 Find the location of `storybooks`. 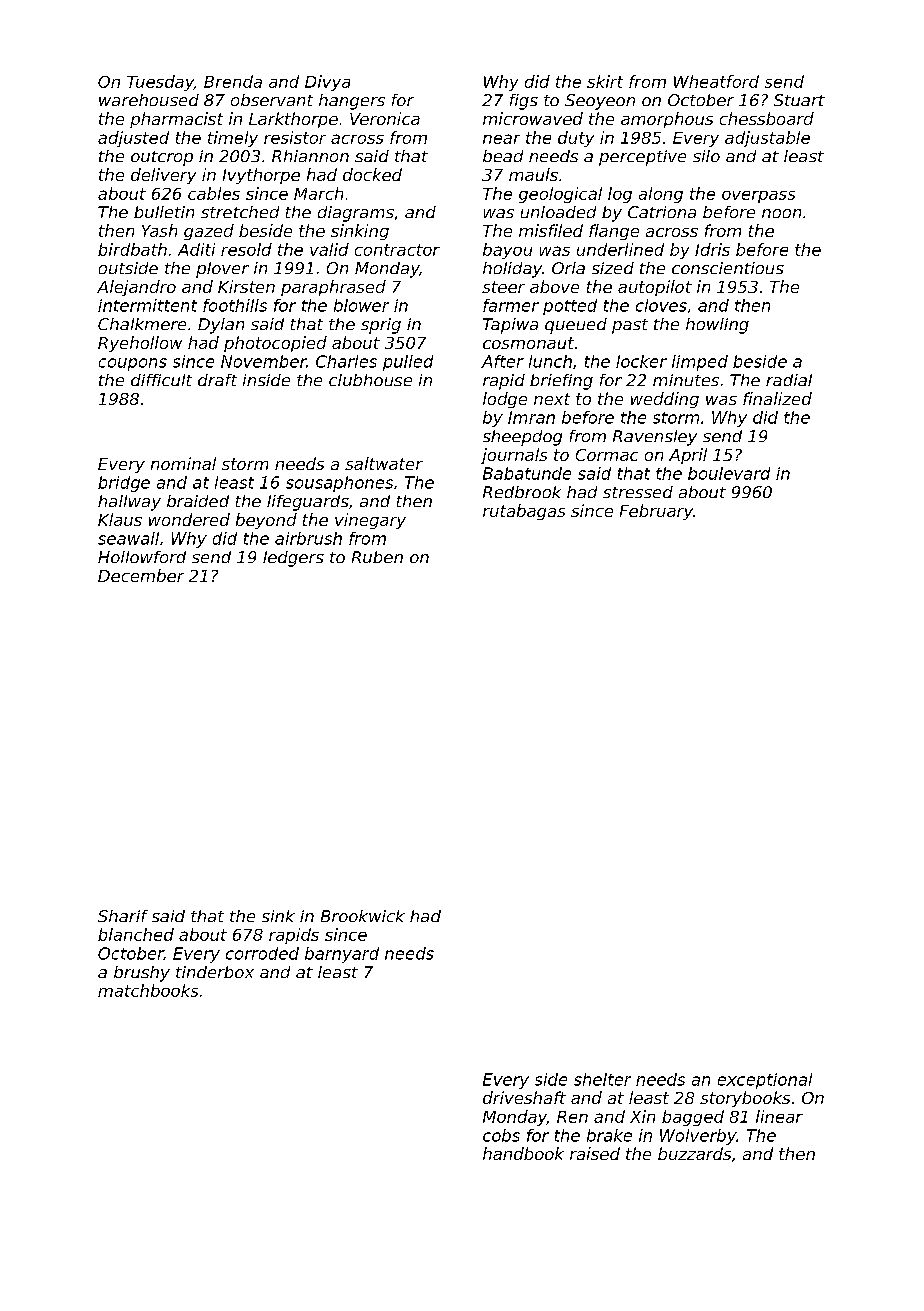

storybooks is located at coordinates (745, 1099).
